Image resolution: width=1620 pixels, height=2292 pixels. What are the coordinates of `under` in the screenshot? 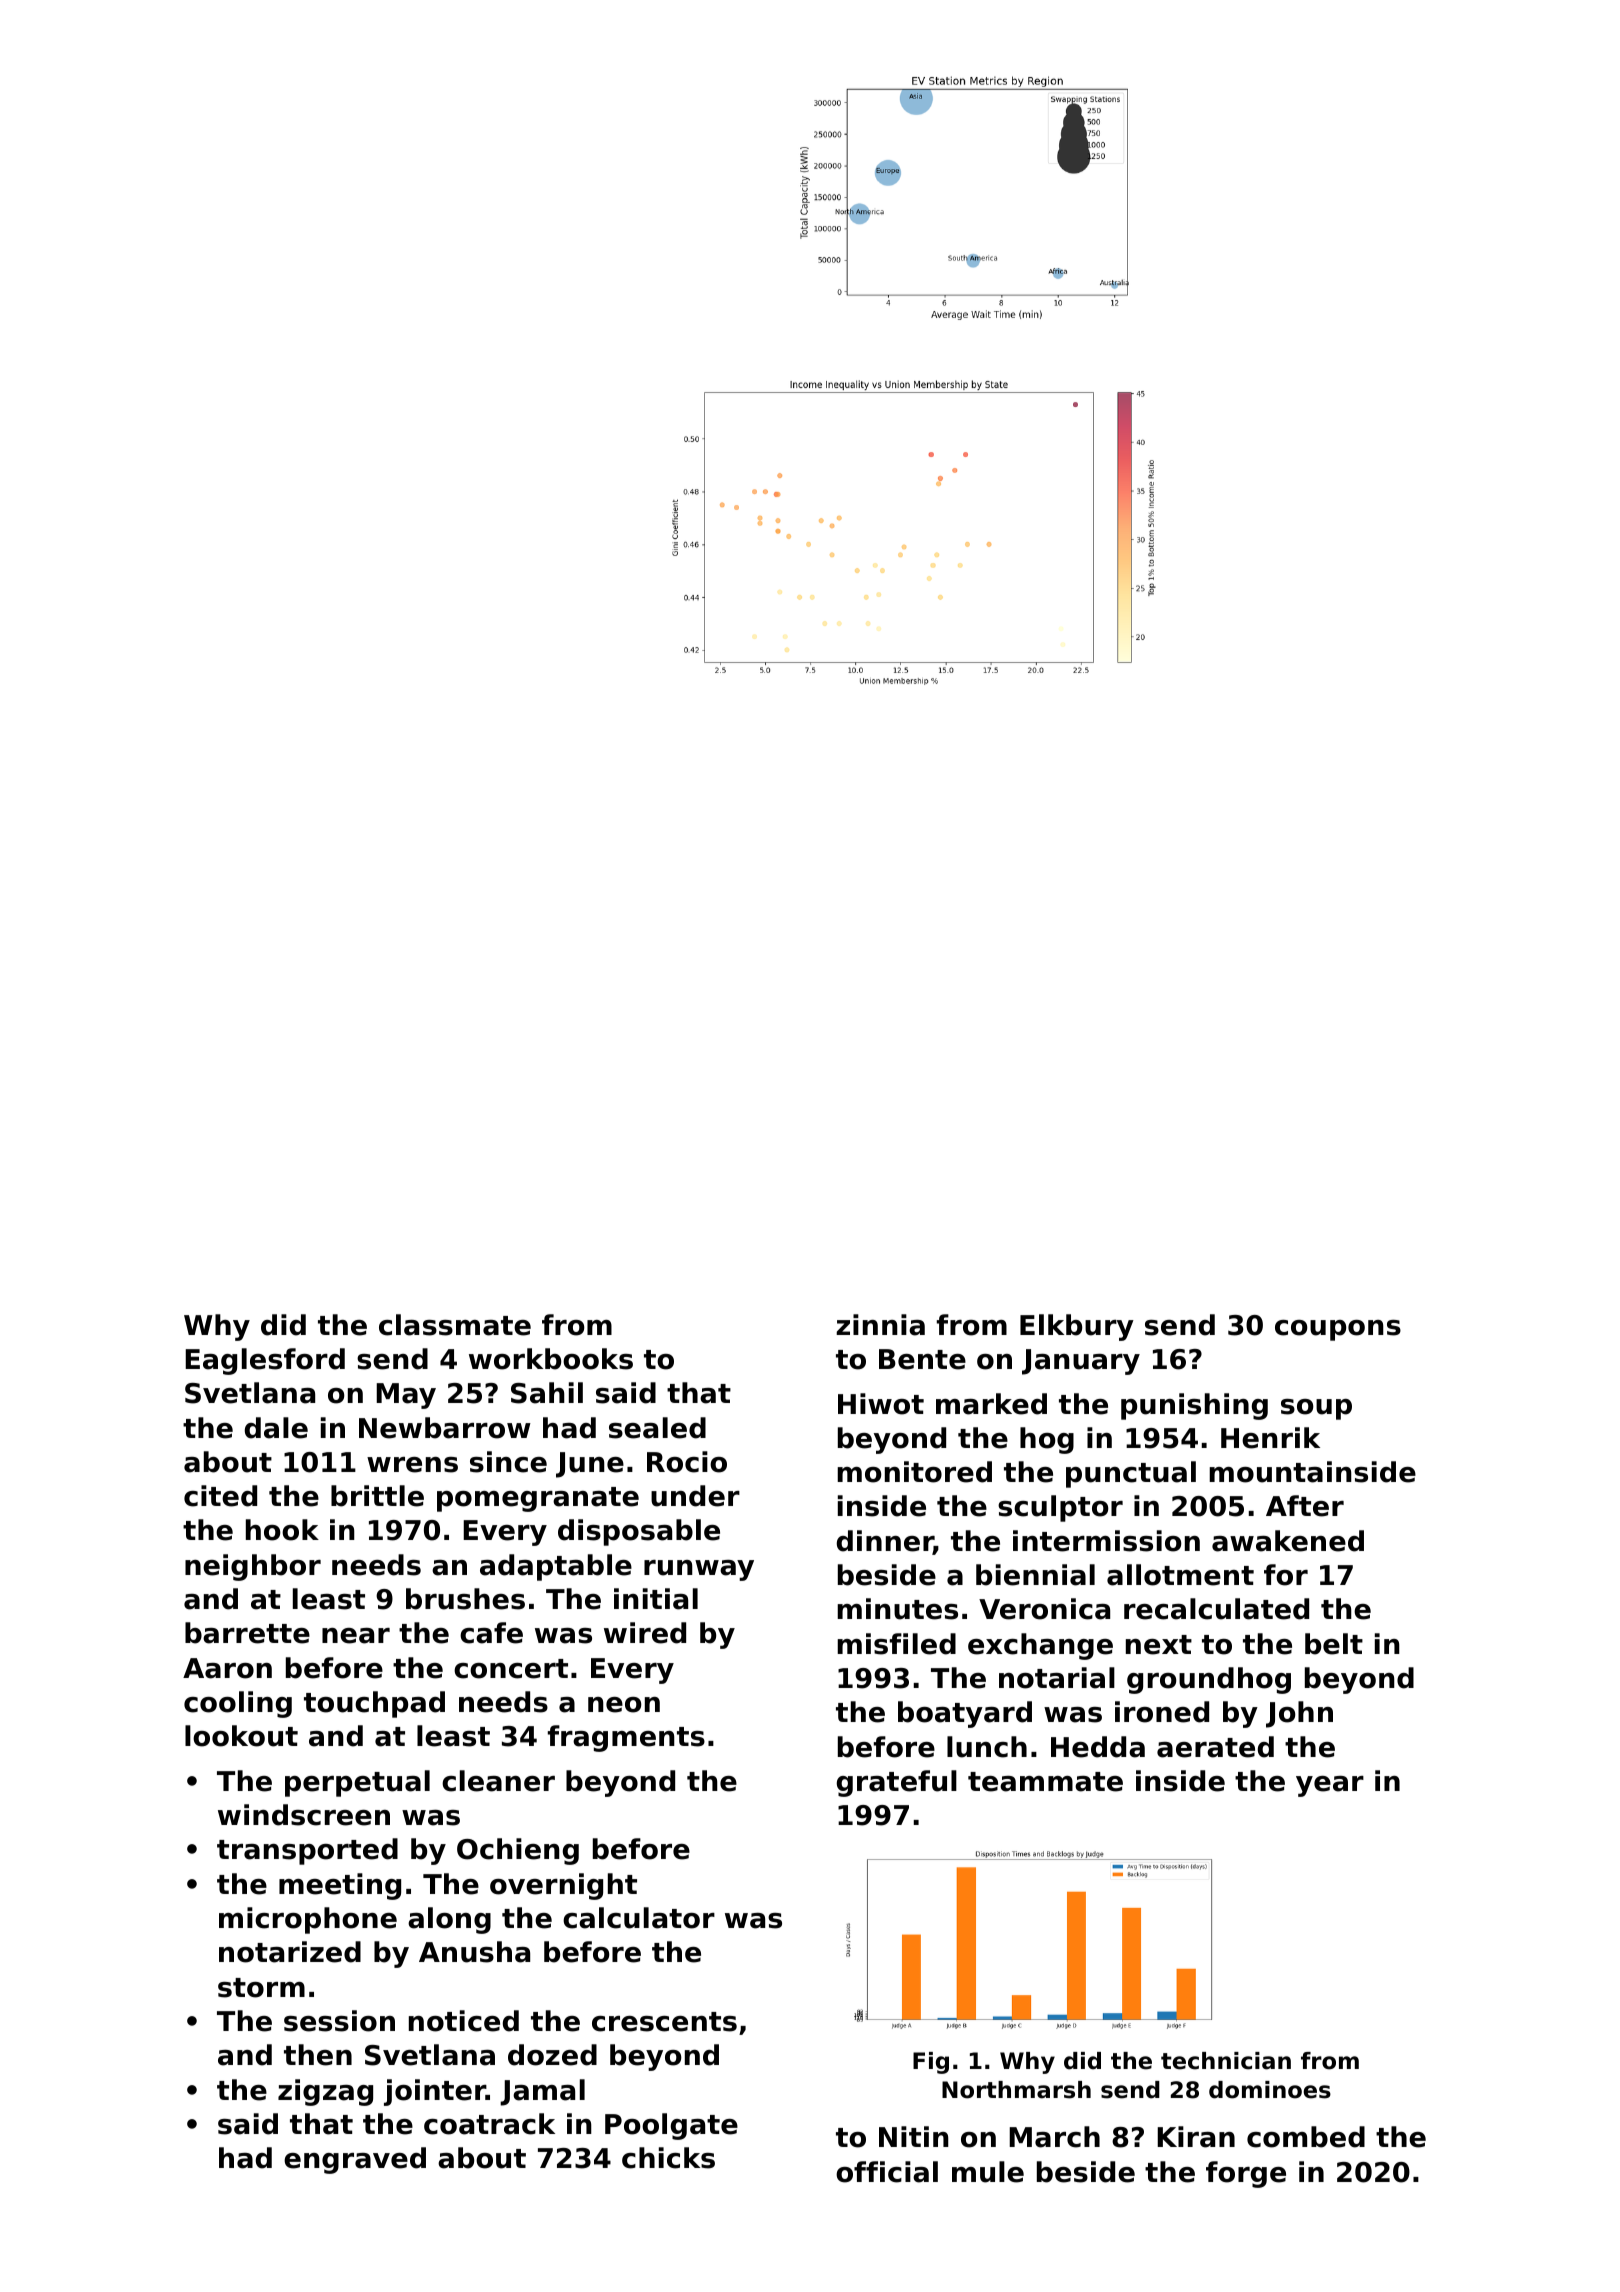 It's located at (695, 1496).
